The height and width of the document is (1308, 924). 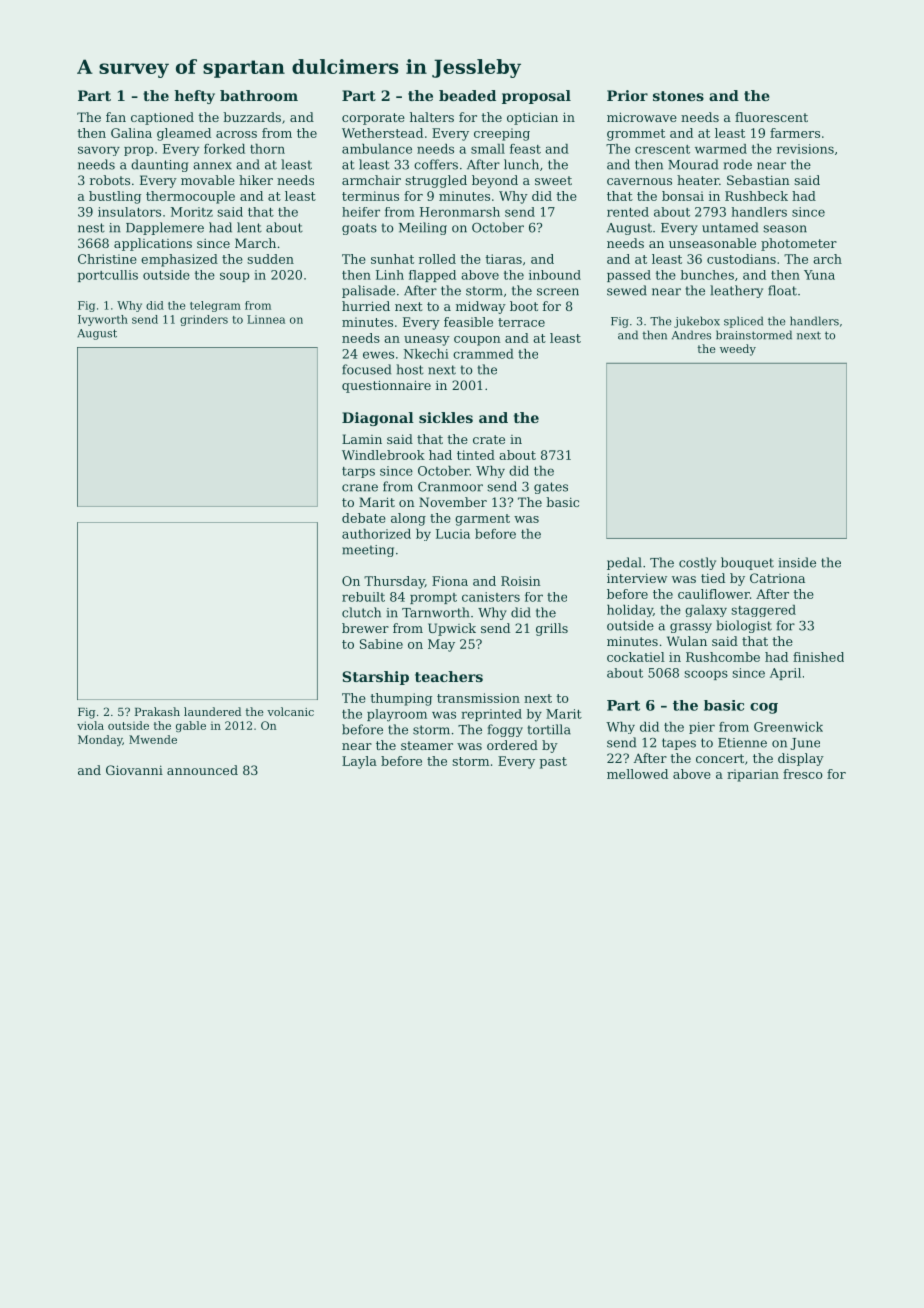 I want to click on tapes, so click(x=679, y=744).
